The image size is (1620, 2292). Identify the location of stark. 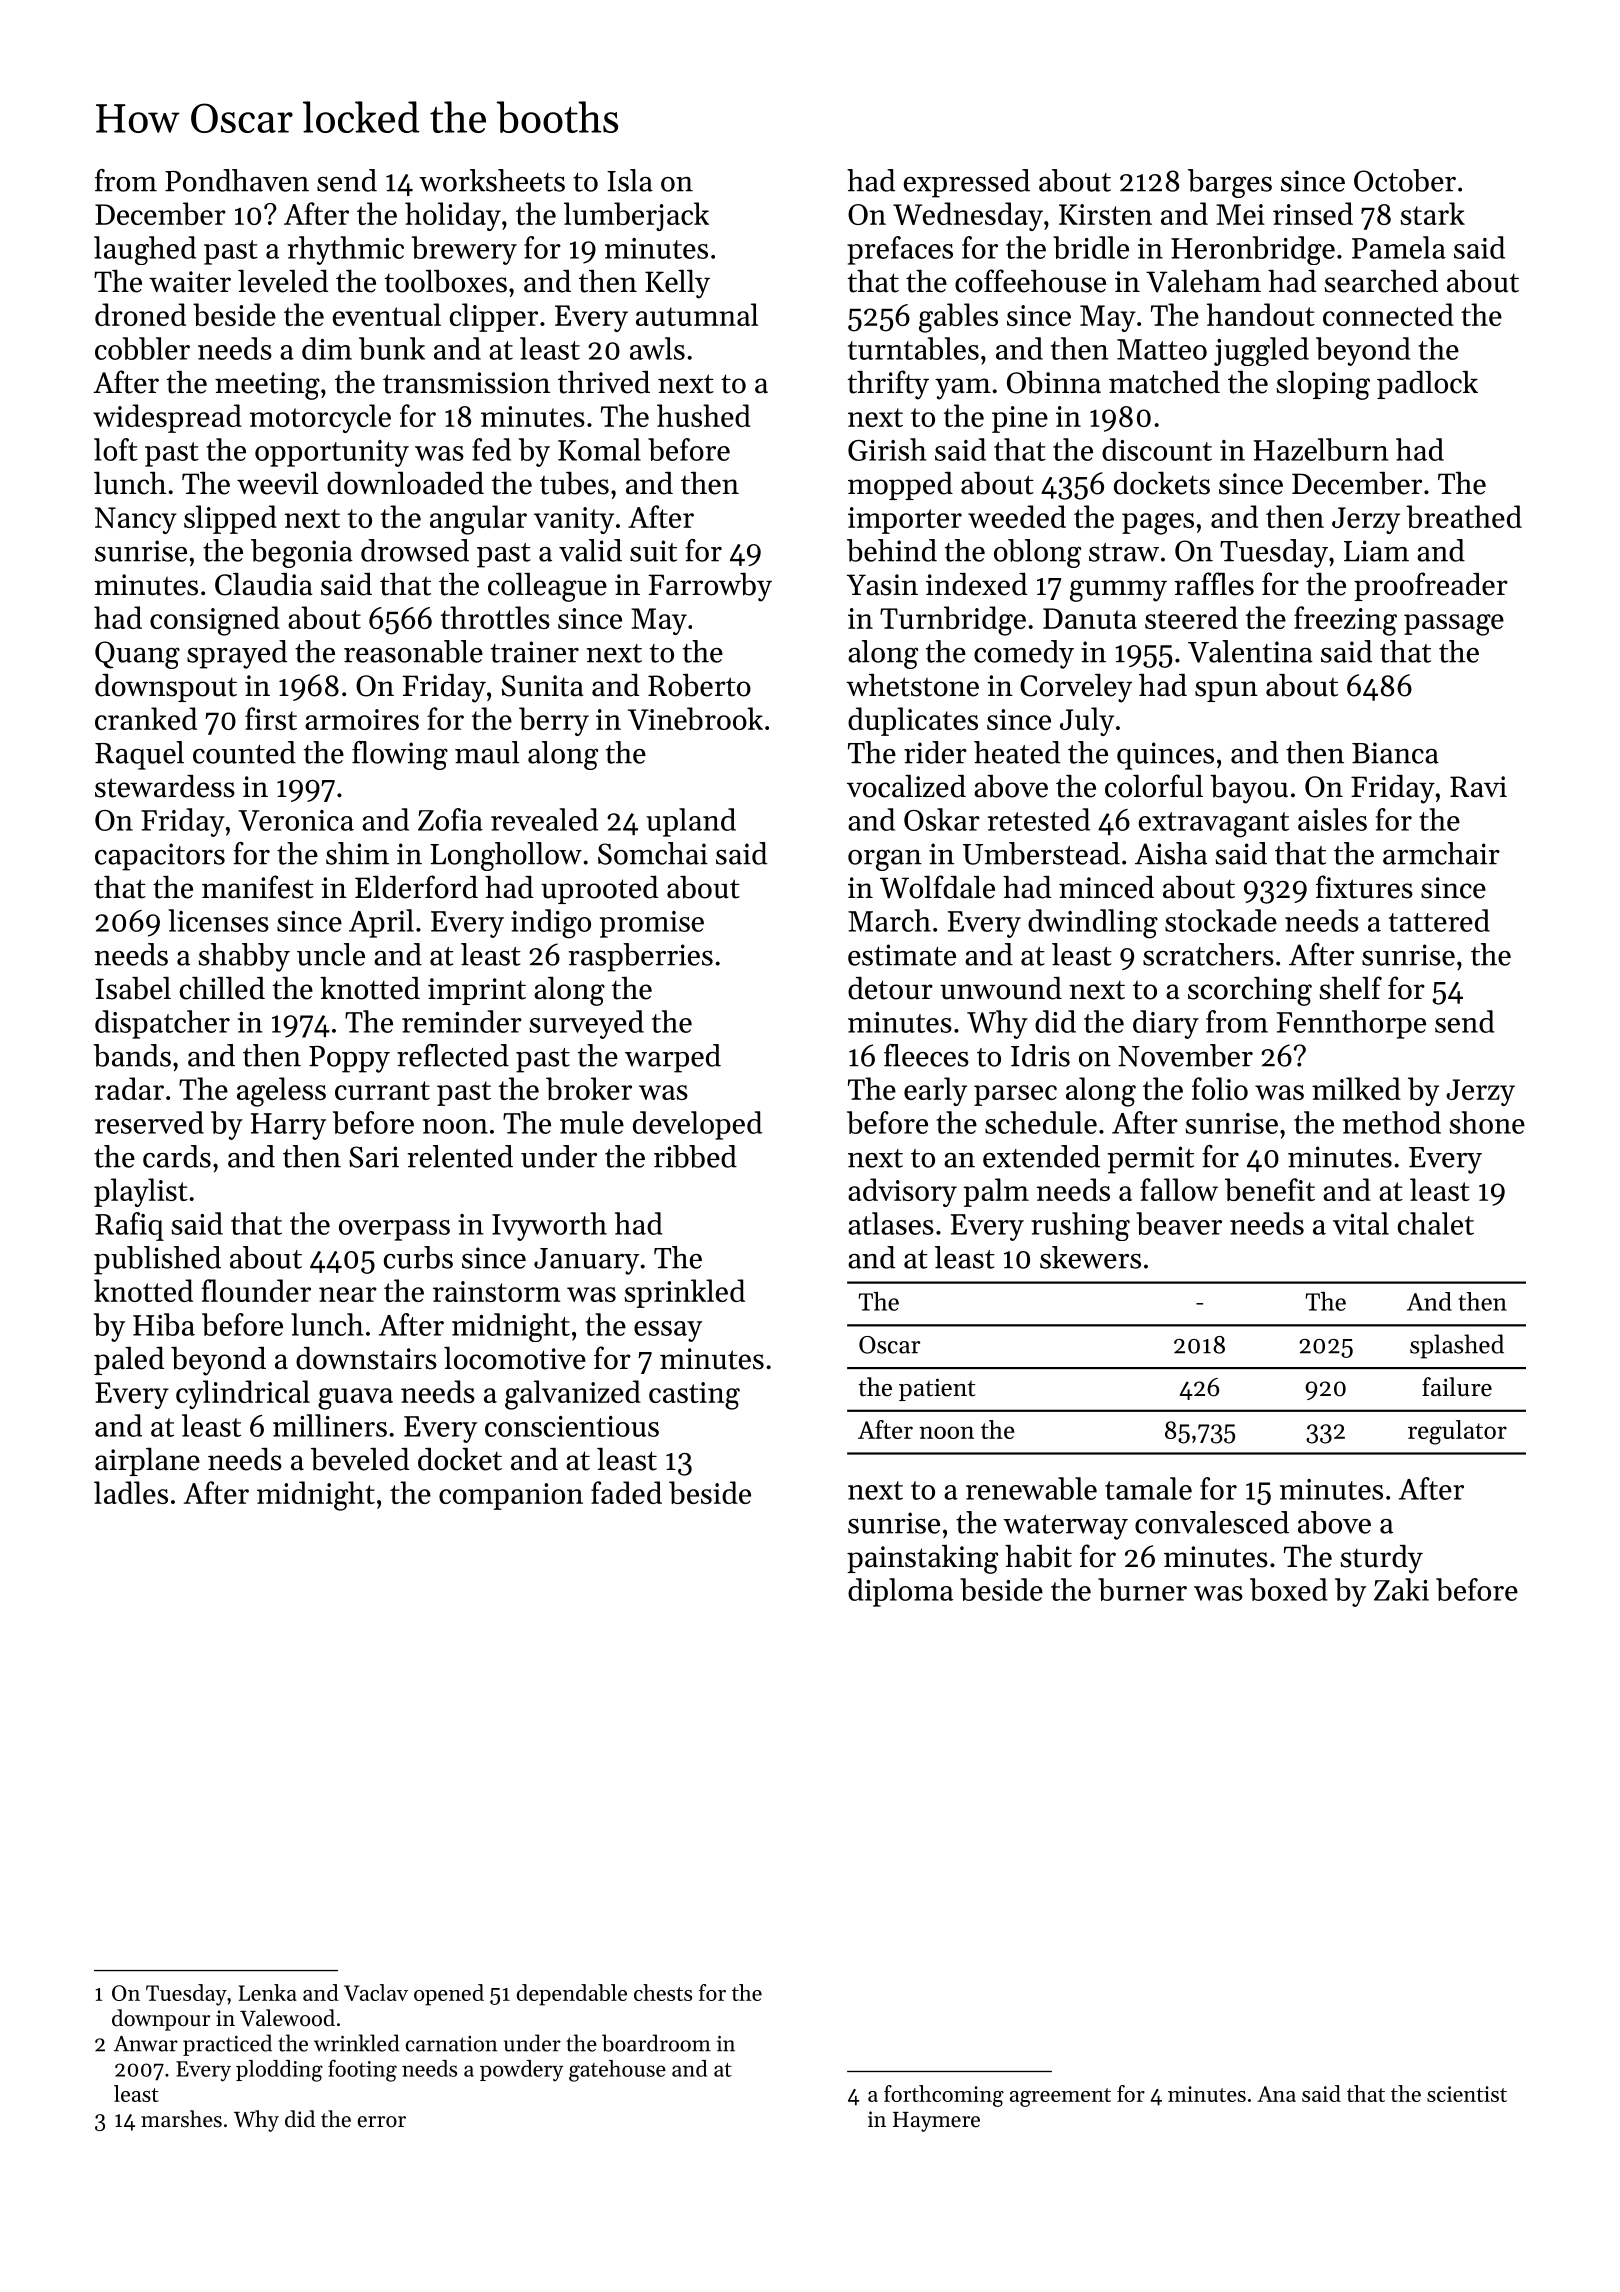
(1432, 213).
